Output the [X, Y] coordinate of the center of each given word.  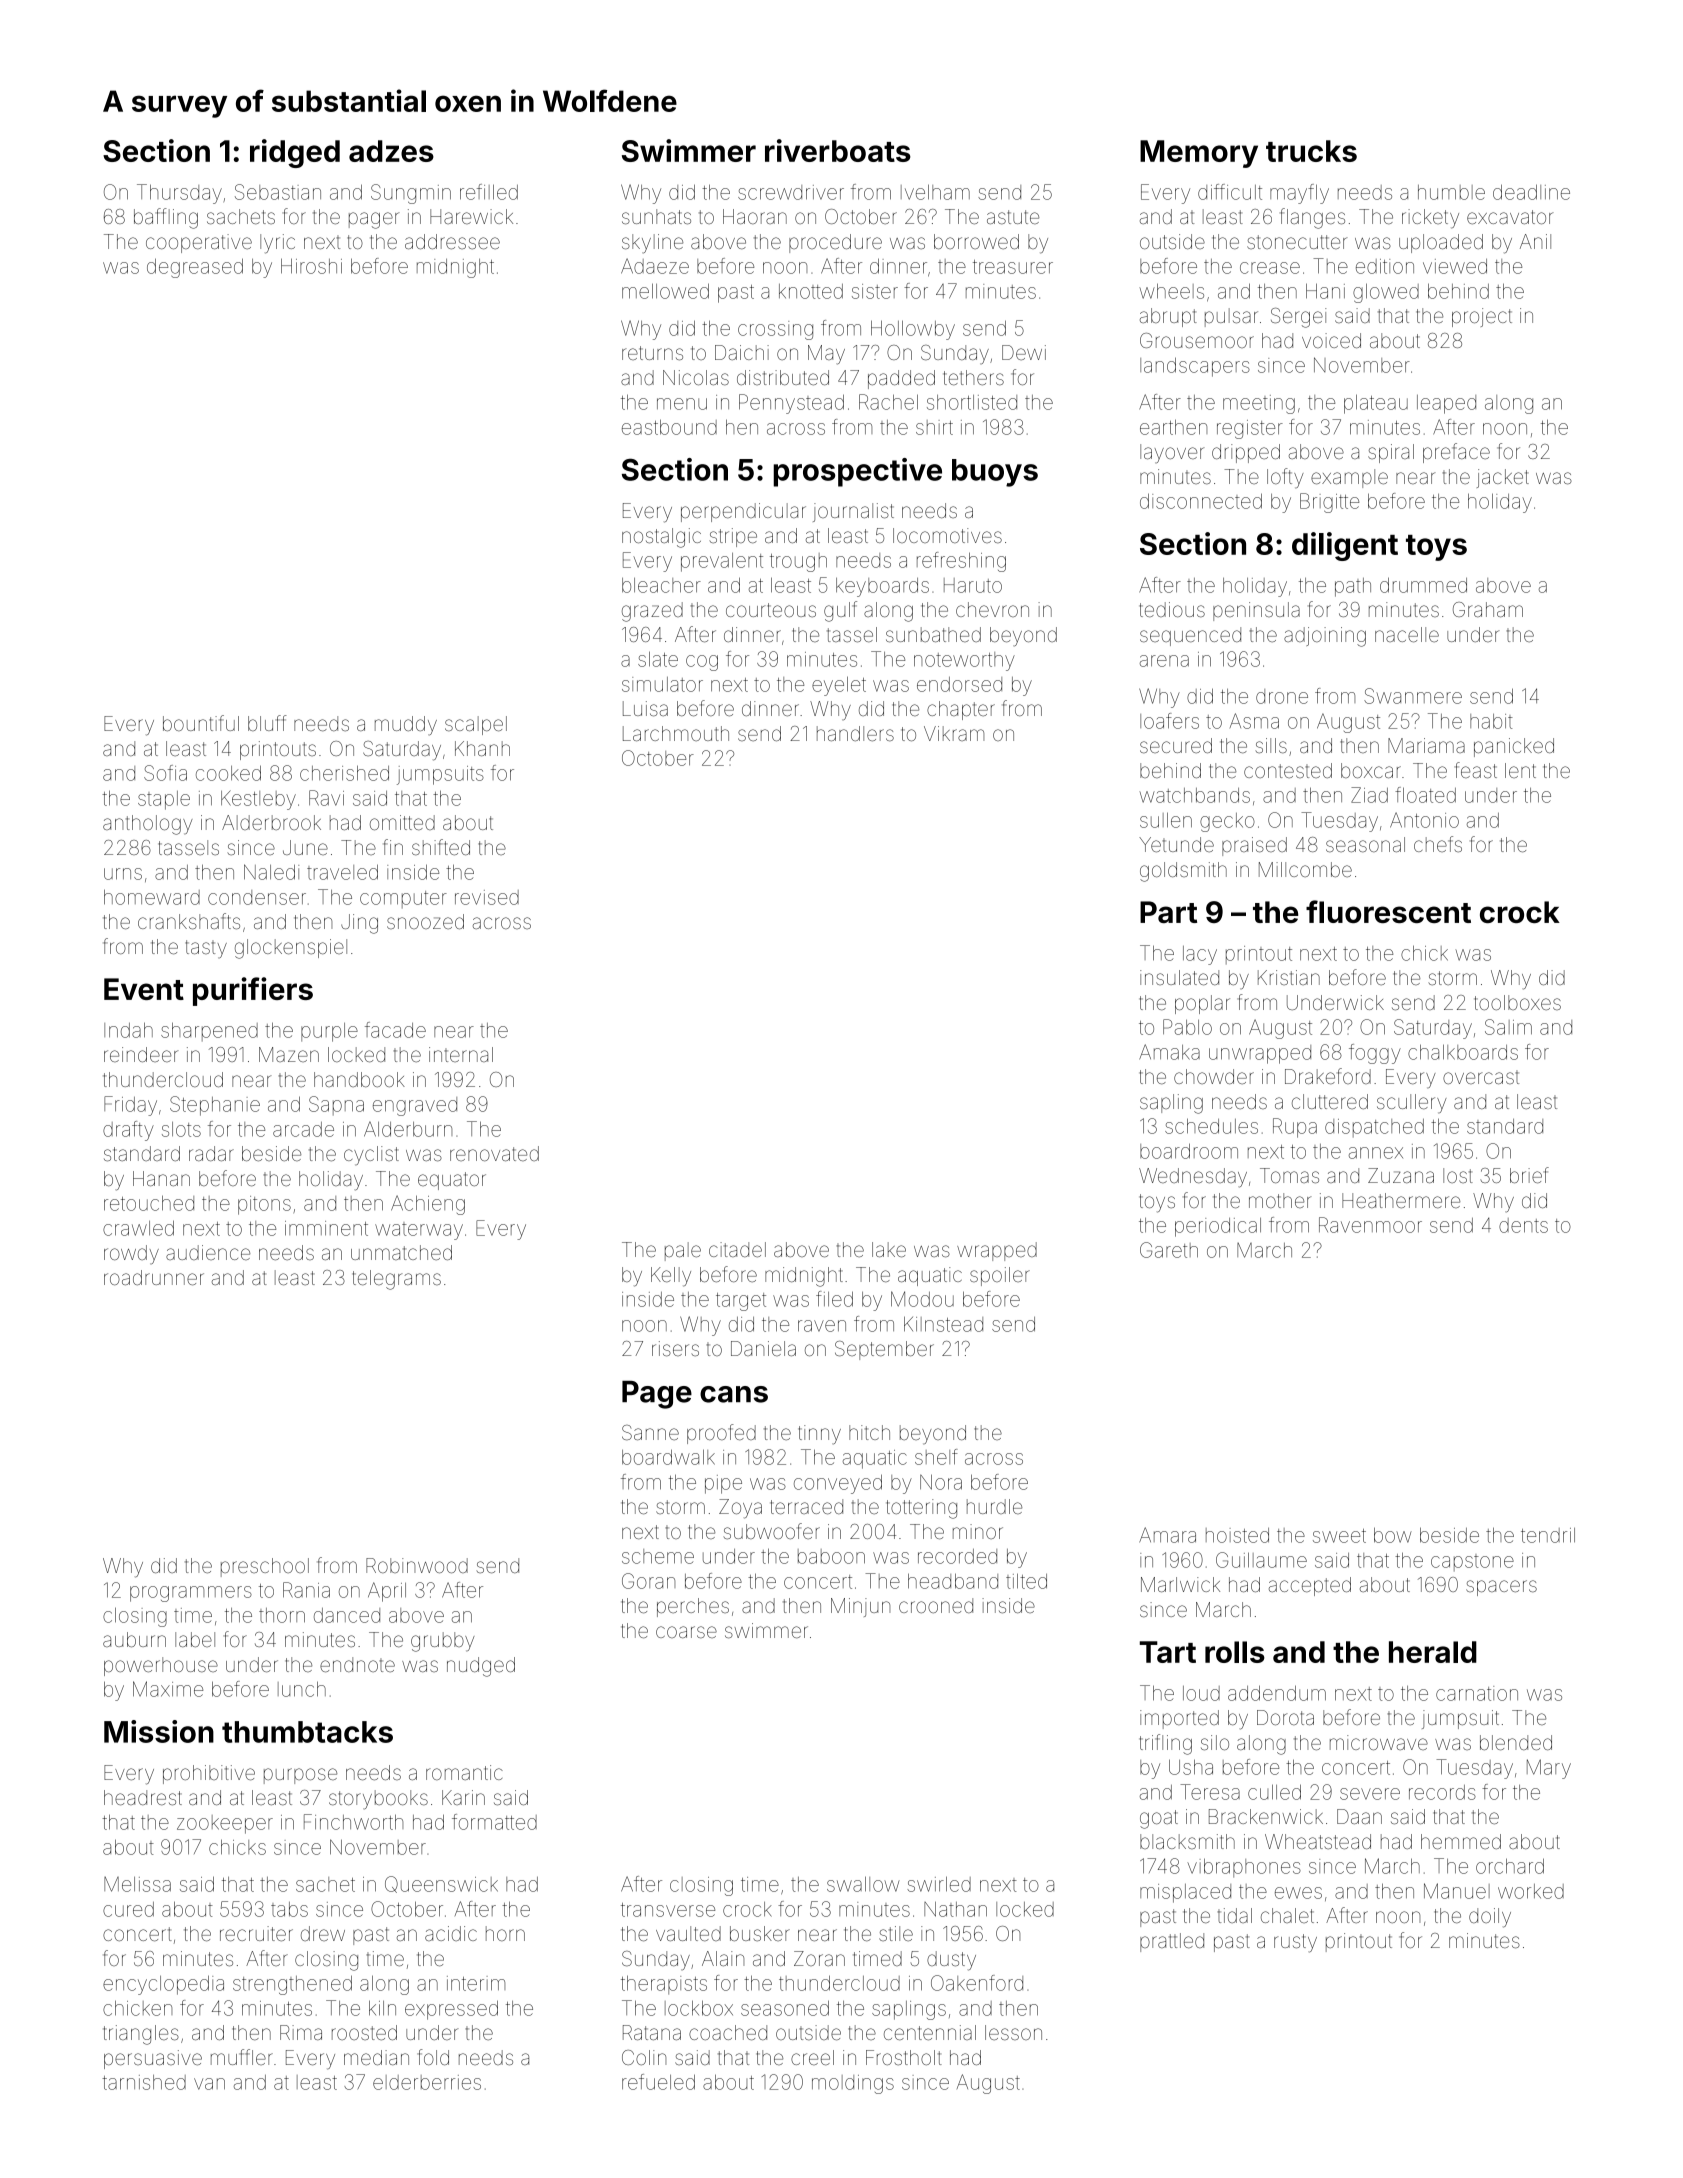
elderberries [427, 2082]
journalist [853, 512]
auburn [134, 1639]
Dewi [1024, 352]
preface [1456, 453]
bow [1393, 1535]
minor [978, 1531]
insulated [1179, 977]
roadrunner [154, 1277]
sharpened [209, 1031]
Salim [1508, 1027]
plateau [1376, 404]
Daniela [763, 1348]
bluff [267, 723]
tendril [1548, 1535]
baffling [166, 218]
